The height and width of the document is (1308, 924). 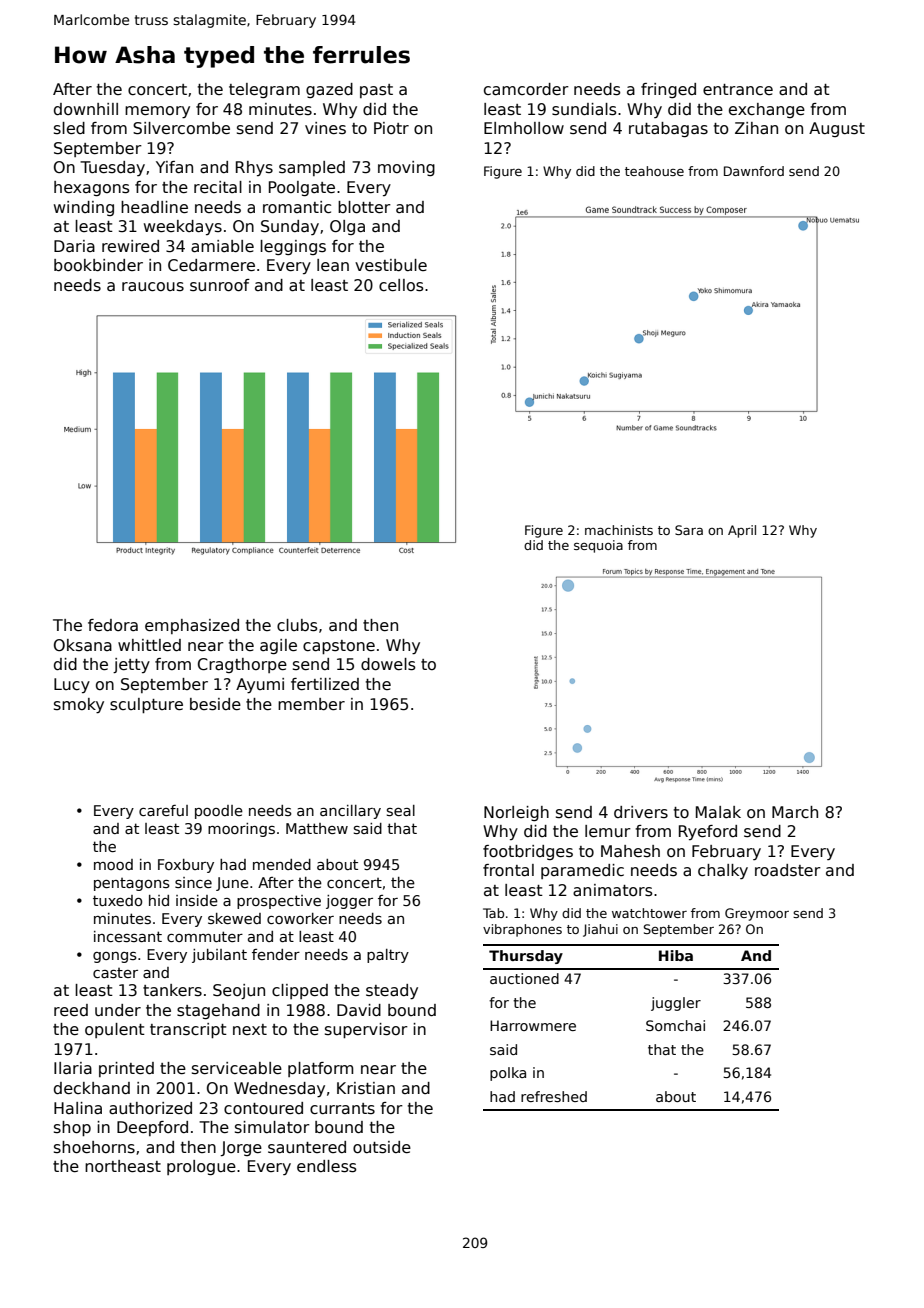 What do you see at coordinates (113, 625) in the document?
I see `fedora` at bounding box center [113, 625].
